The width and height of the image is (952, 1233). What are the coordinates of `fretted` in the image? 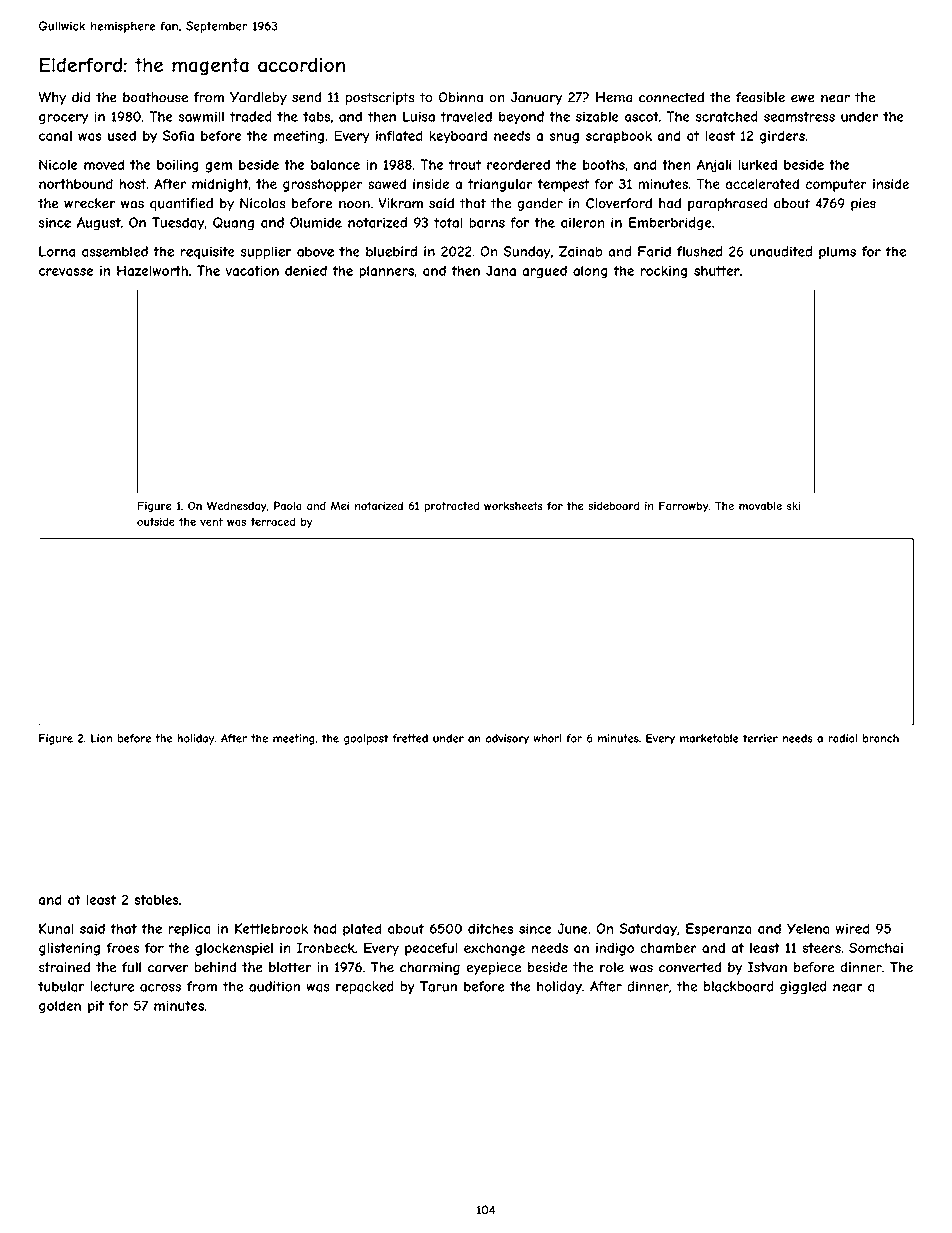 It's located at (410, 738).
